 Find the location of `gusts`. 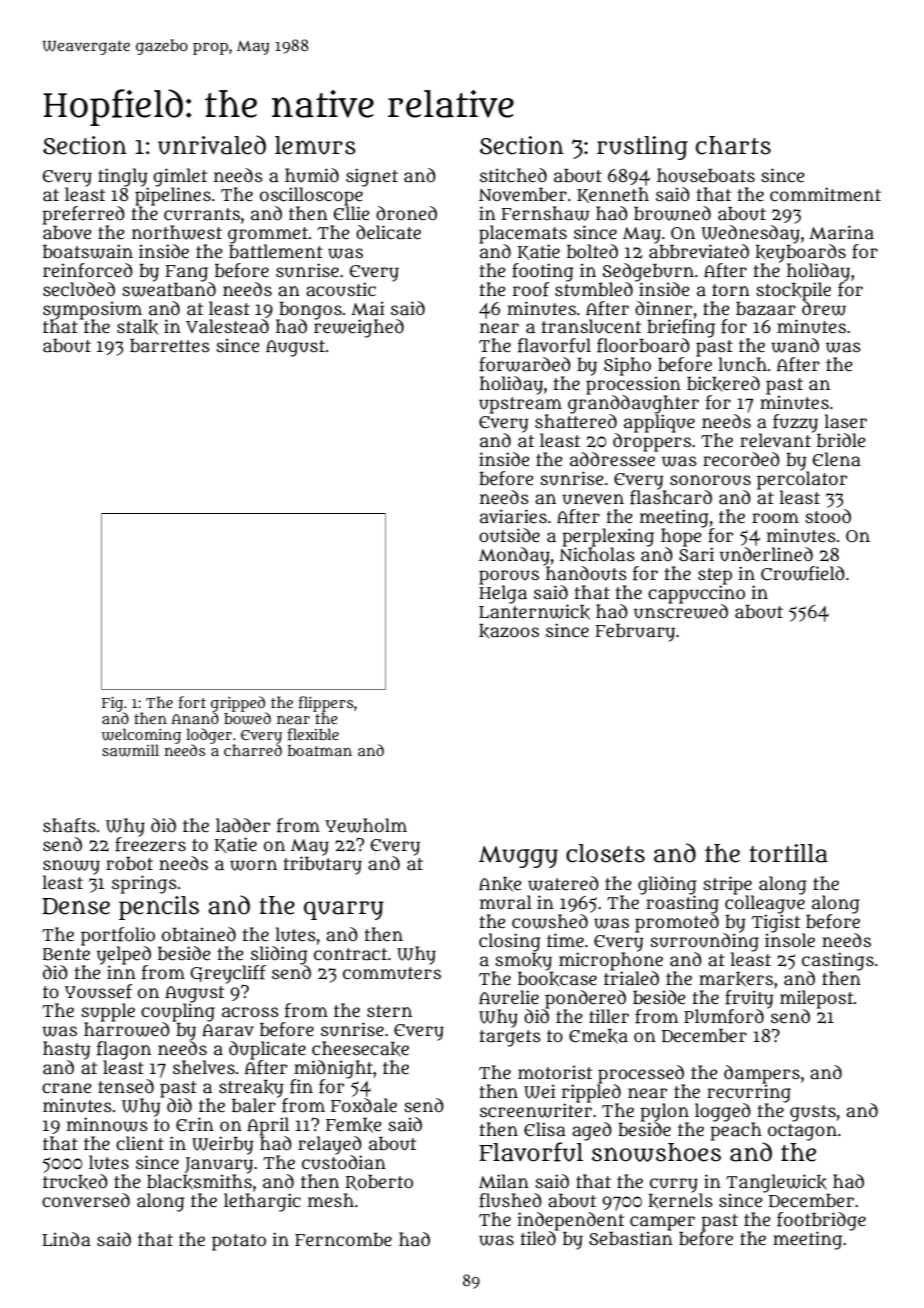

gusts is located at coordinates (813, 1113).
